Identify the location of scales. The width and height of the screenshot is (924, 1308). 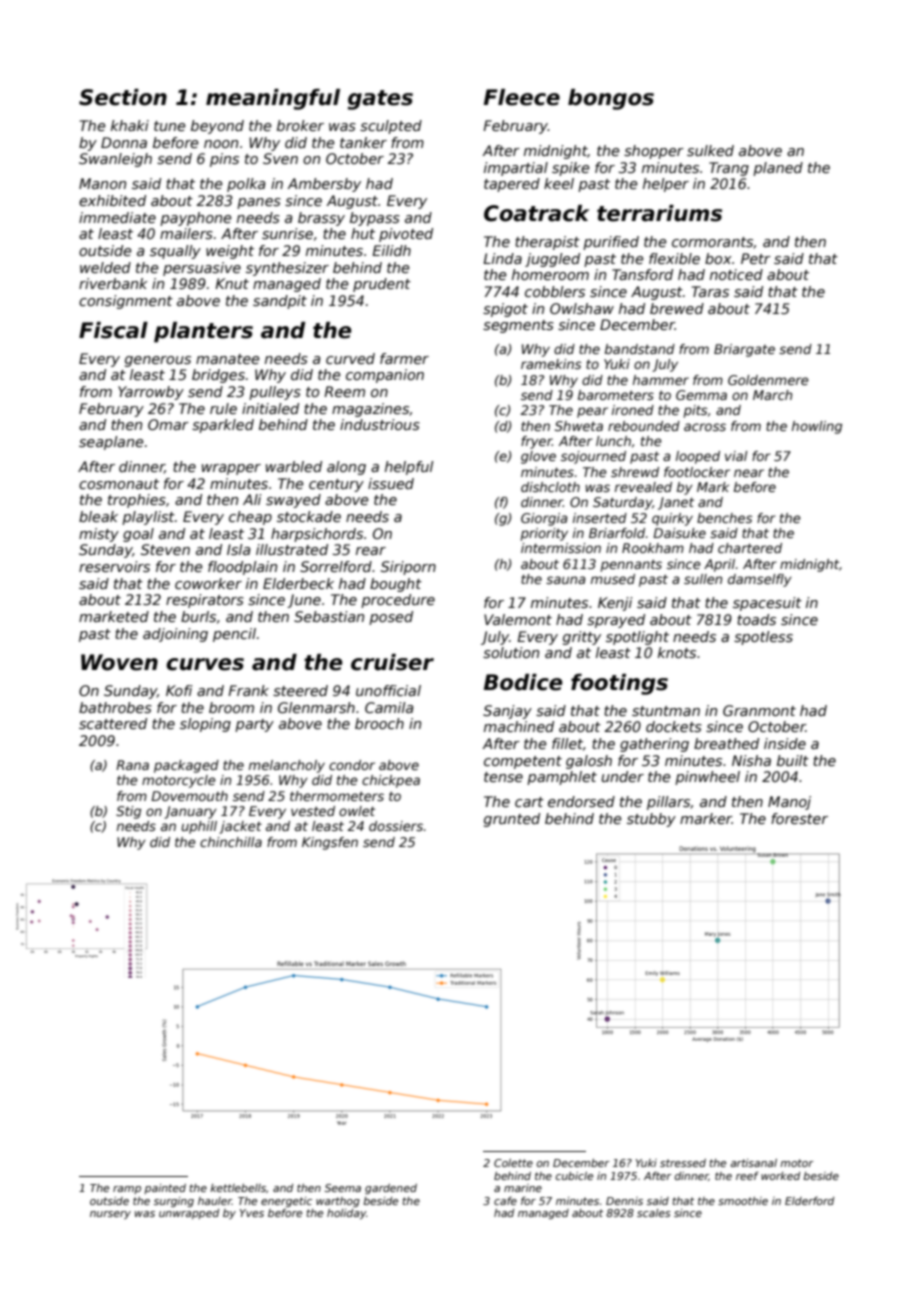
(654, 1213).
